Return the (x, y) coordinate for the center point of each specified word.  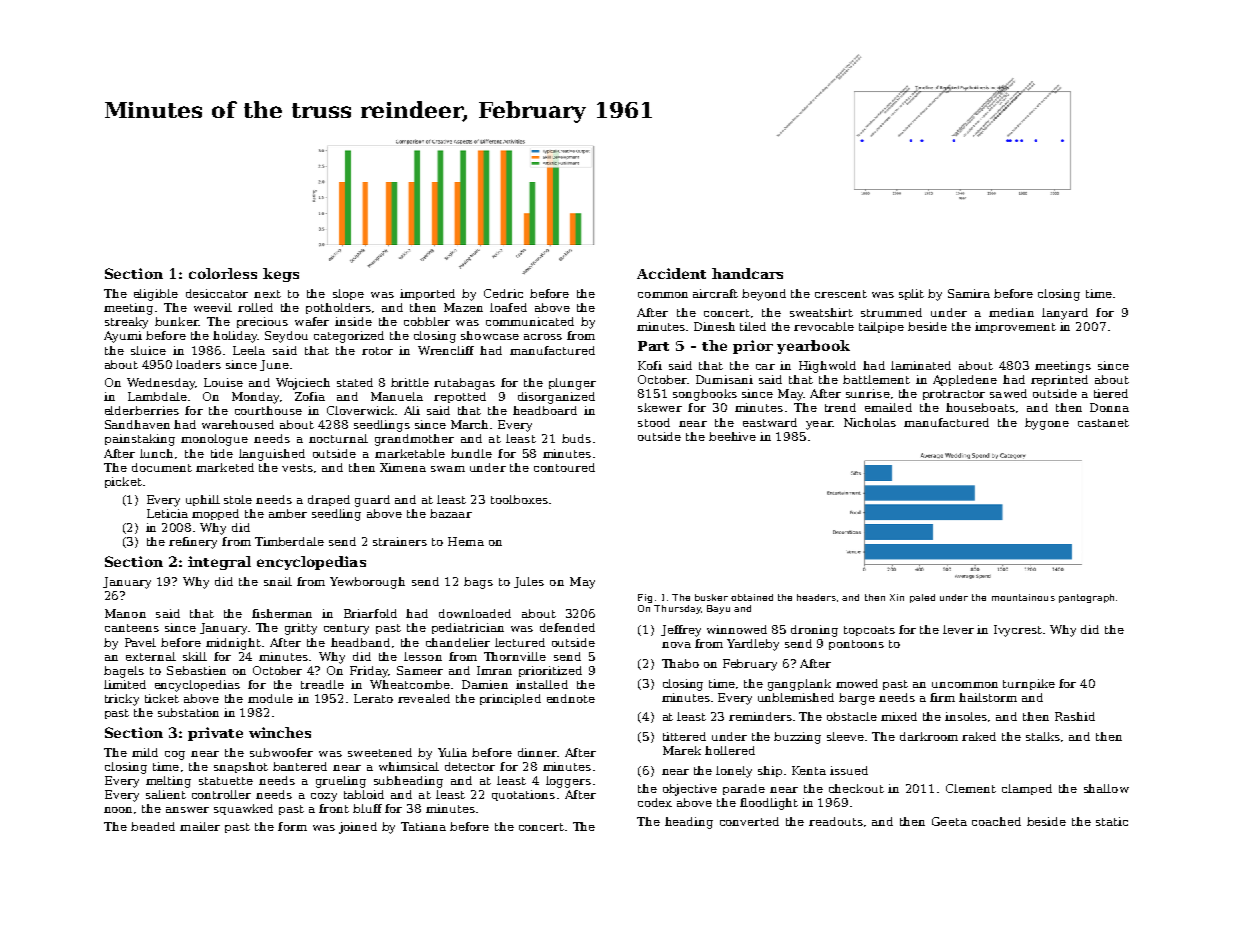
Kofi (650, 365)
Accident (671, 273)
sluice (148, 350)
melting (168, 782)
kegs (281, 275)
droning (814, 631)
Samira (969, 293)
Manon (125, 613)
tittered (684, 736)
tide (222, 453)
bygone (1047, 424)
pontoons (856, 645)
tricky (122, 700)
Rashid (1075, 716)
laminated (921, 365)
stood (654, 422)
